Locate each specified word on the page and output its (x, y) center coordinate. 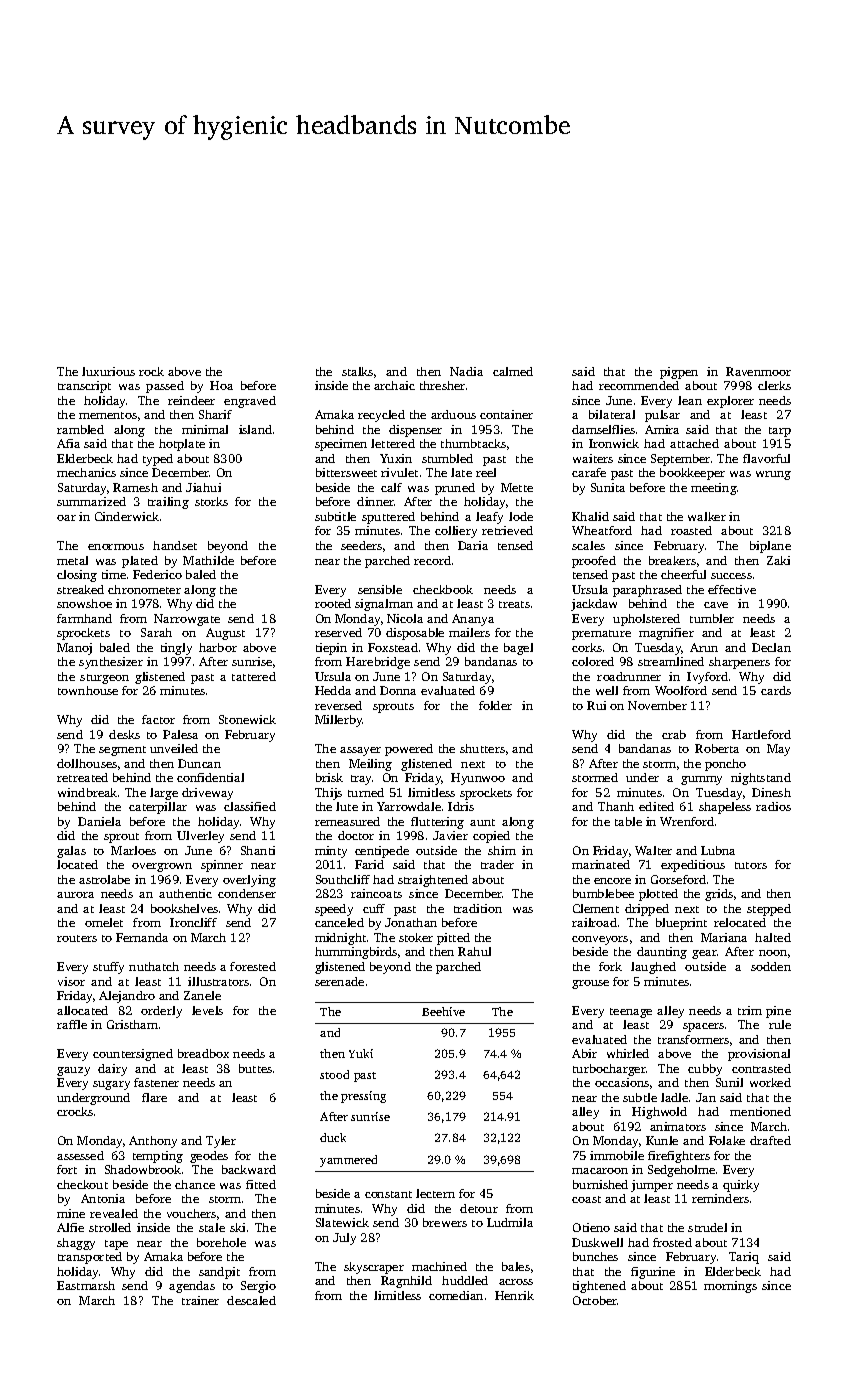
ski (237, 1227)
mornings (730, 1287)
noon (773, 953)
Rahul (474, 951)
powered (409, 750)
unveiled (174, 748)
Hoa (221, 385)
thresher (442, 385)
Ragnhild (406, 1282)
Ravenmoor (758, 371)
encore (612, 881)
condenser (247, 893)
